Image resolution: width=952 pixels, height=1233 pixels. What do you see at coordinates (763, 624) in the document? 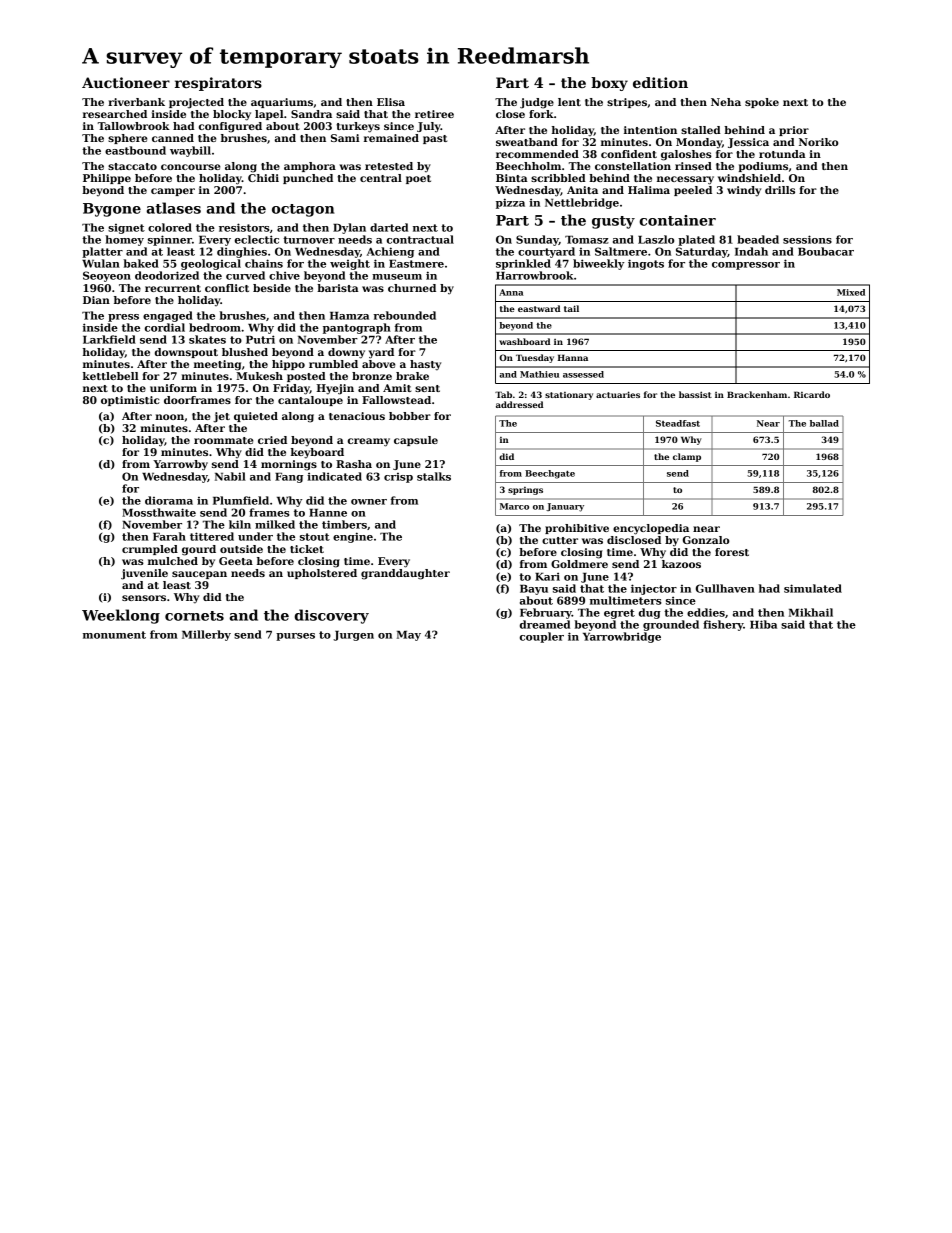
I see `Hiba` at bounding box center [763, 624].
